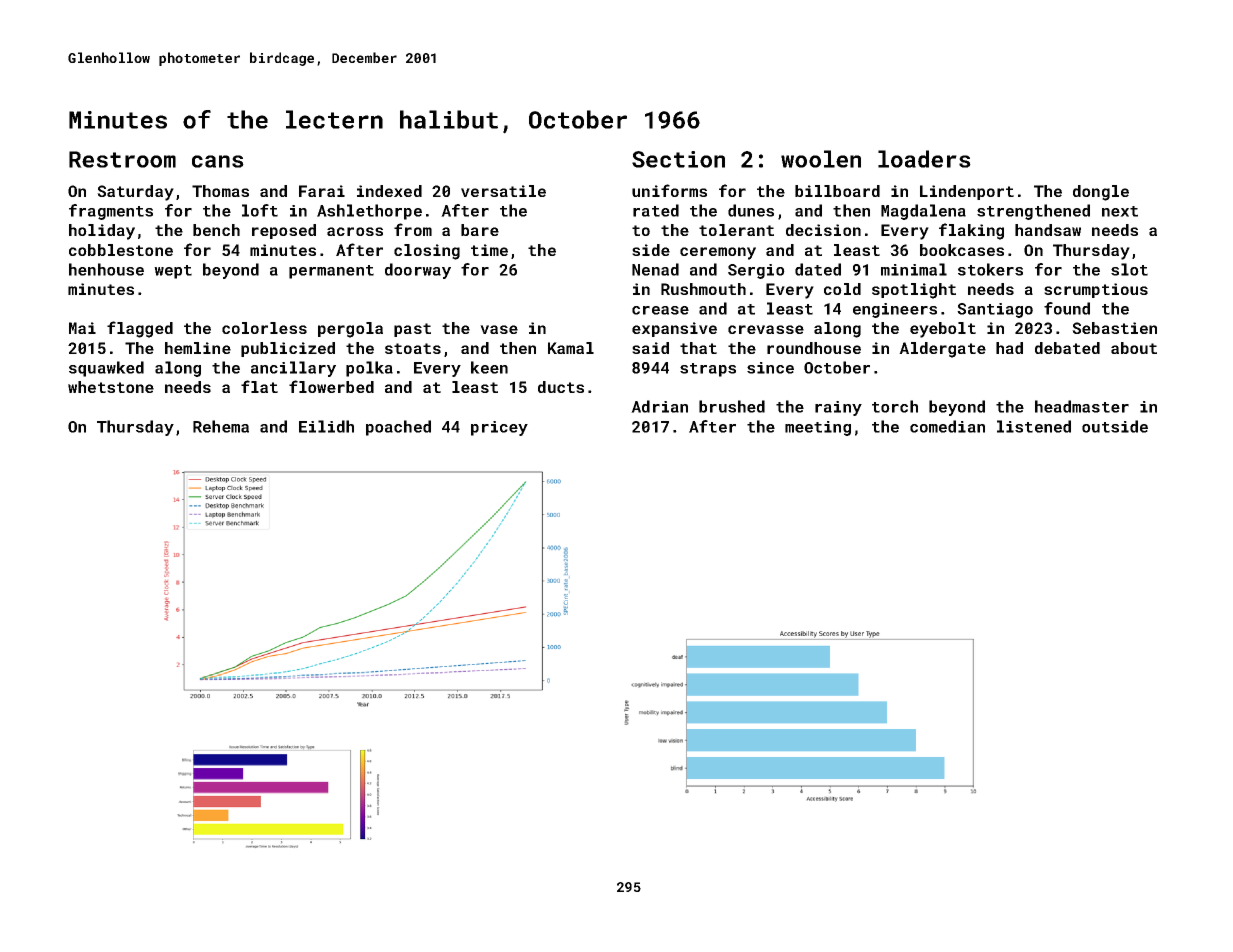 This page has height=952, width=1233. What do you see at coordinates (678, 159) in the page?
I see `Section` at bounding box center [678, 159].
